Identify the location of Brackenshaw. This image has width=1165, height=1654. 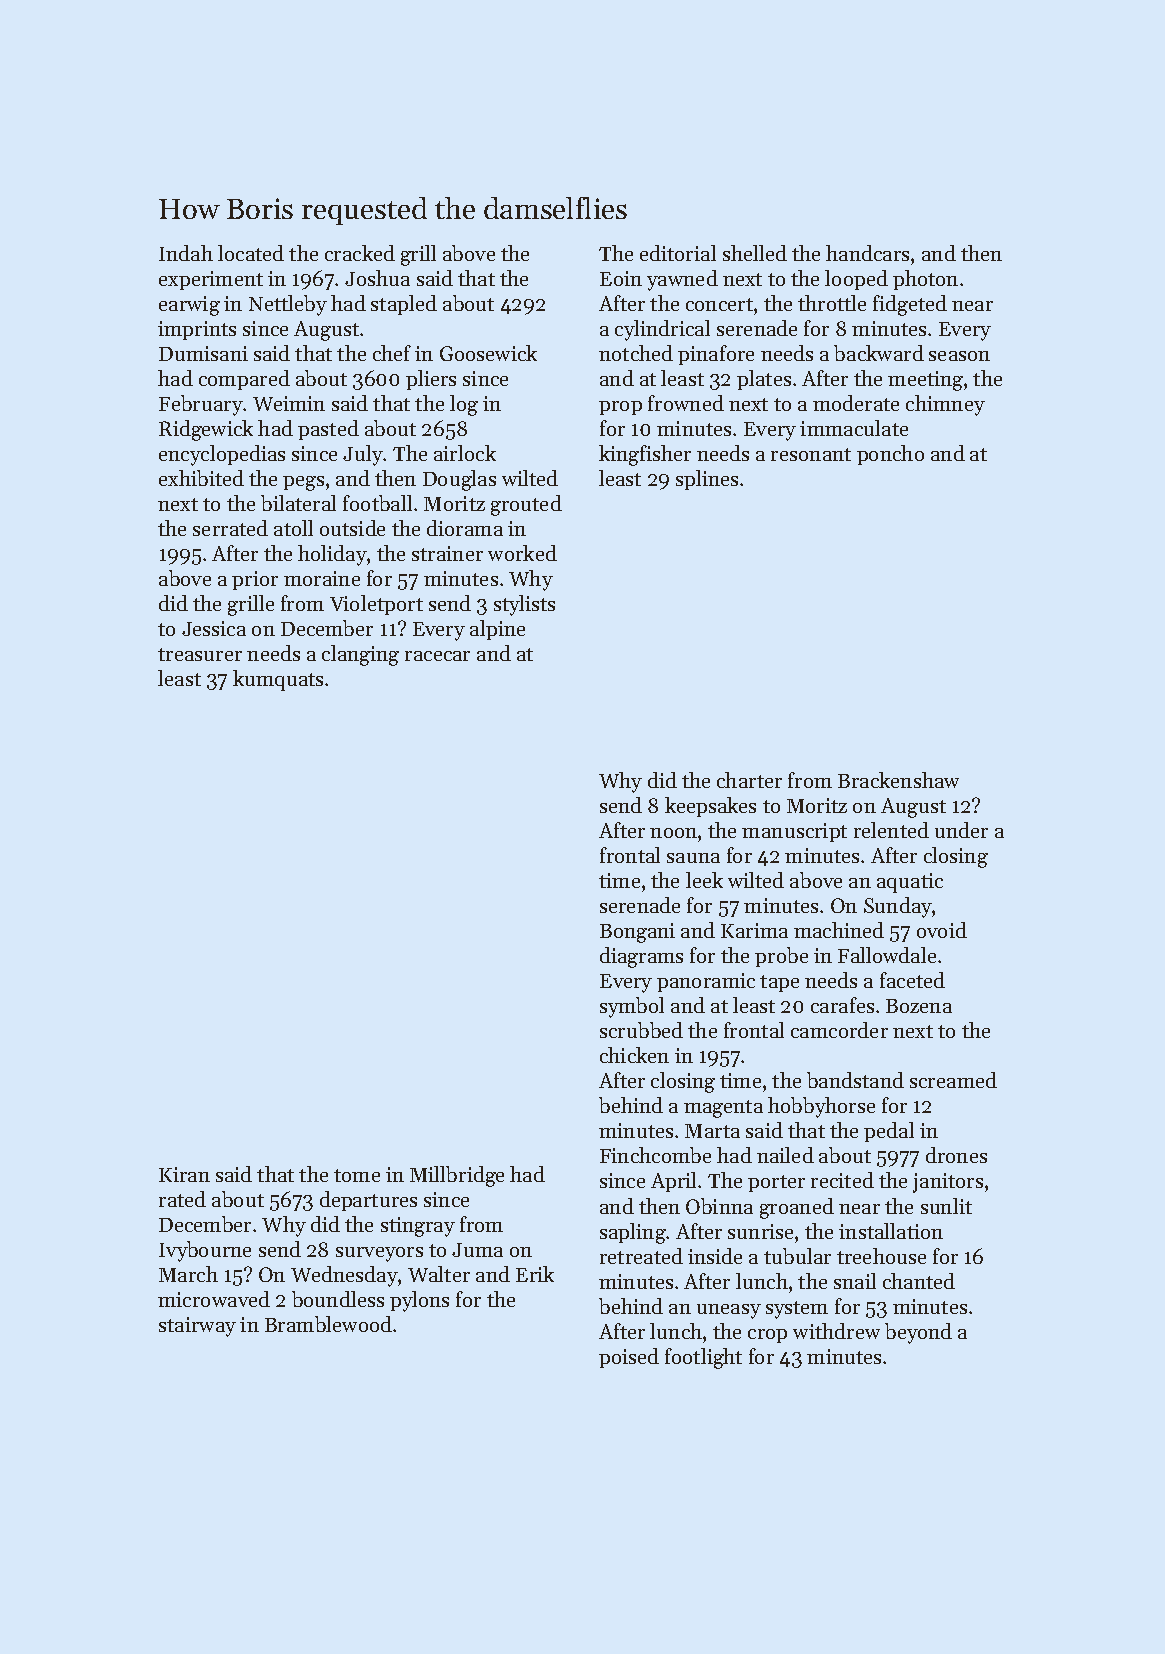
(898, 780).
